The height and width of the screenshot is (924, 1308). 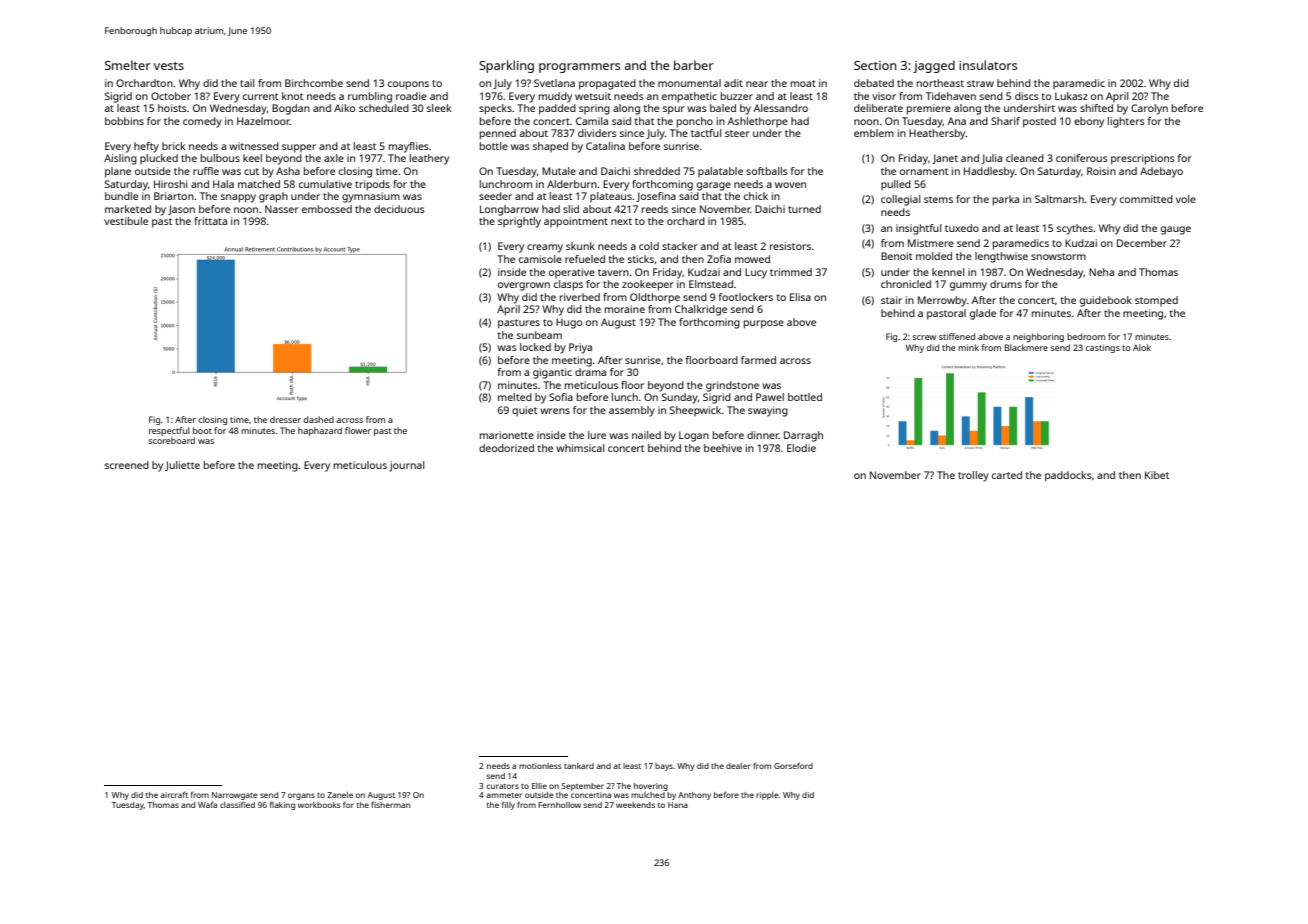 What do you see at coordinates (648, 285) in the screenshot?
I see `zookeeper` at bounding box center [648, 285].
